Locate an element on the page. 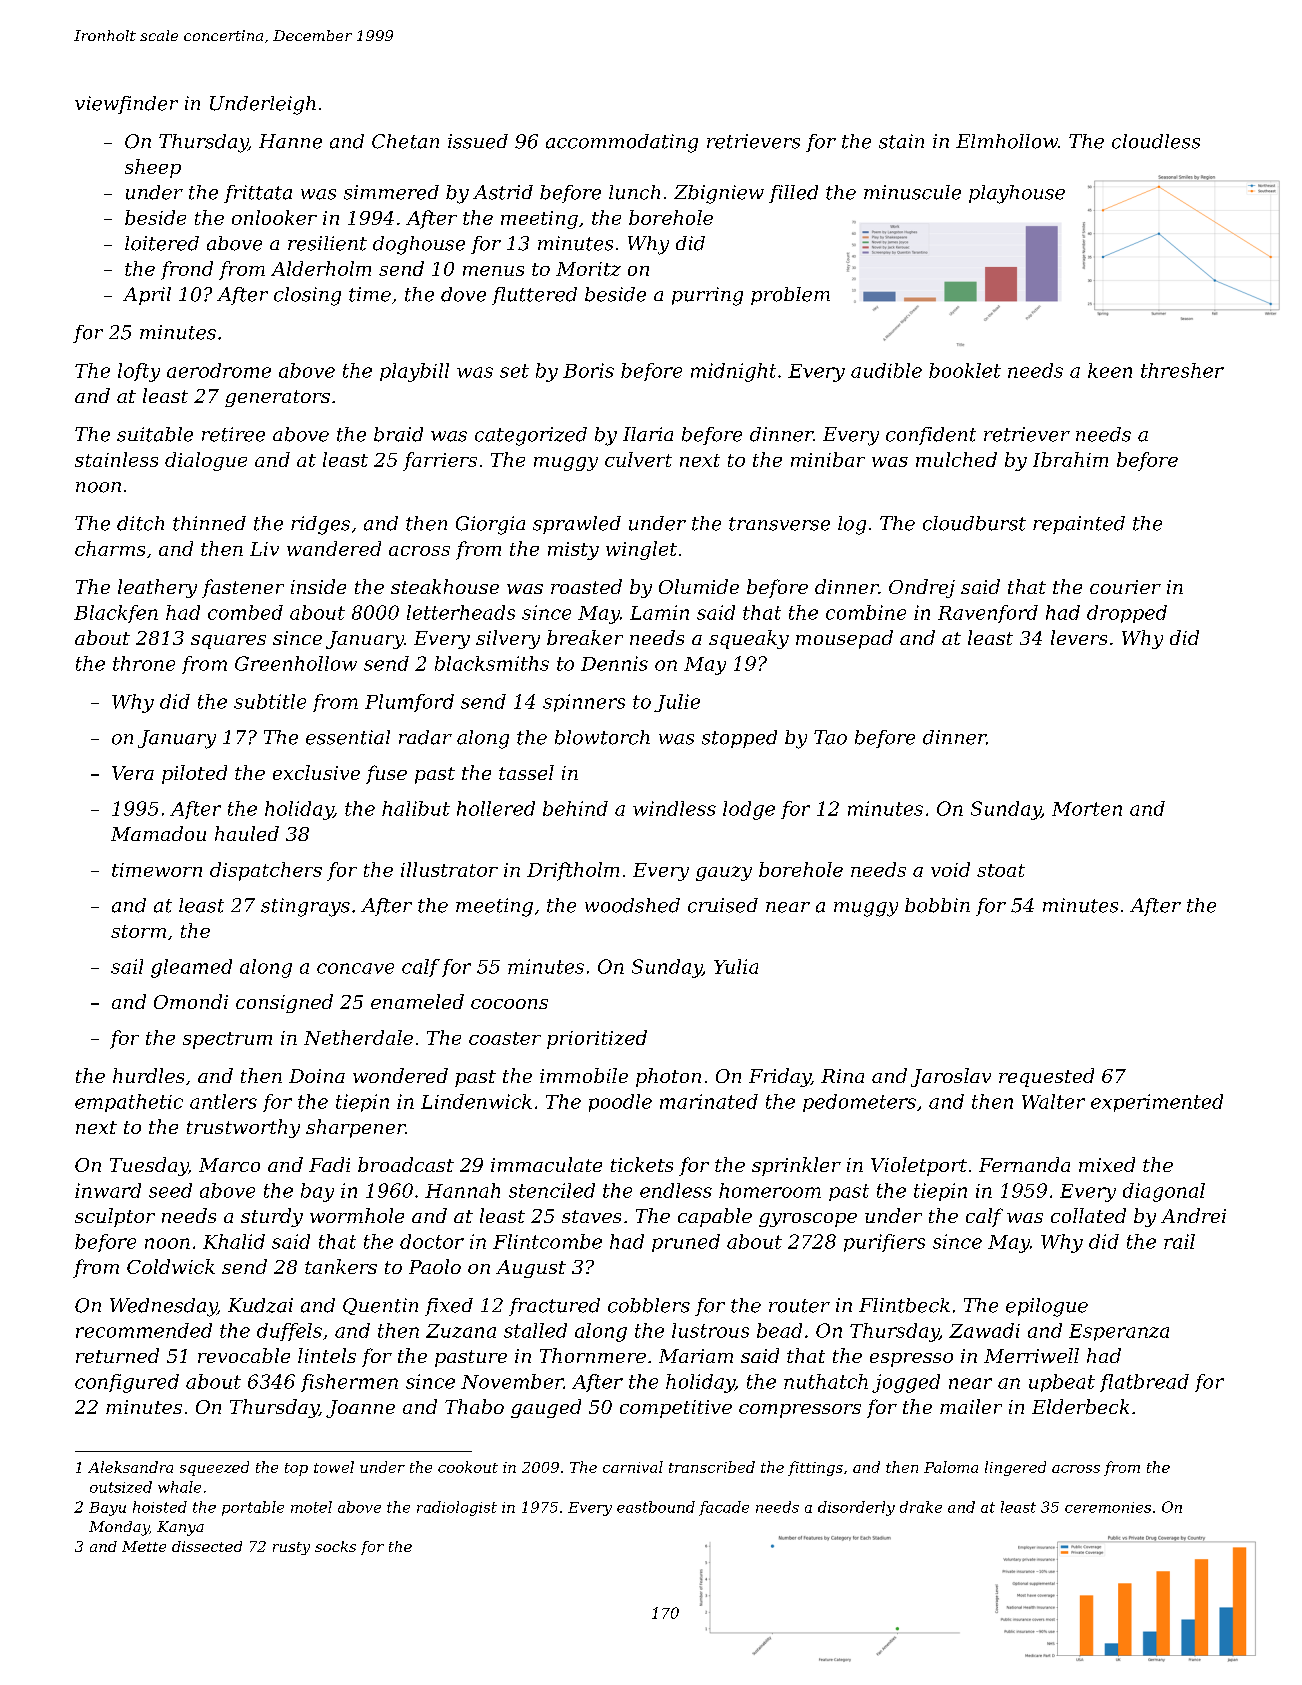  Morten is located at coordinates (1087, 809).
